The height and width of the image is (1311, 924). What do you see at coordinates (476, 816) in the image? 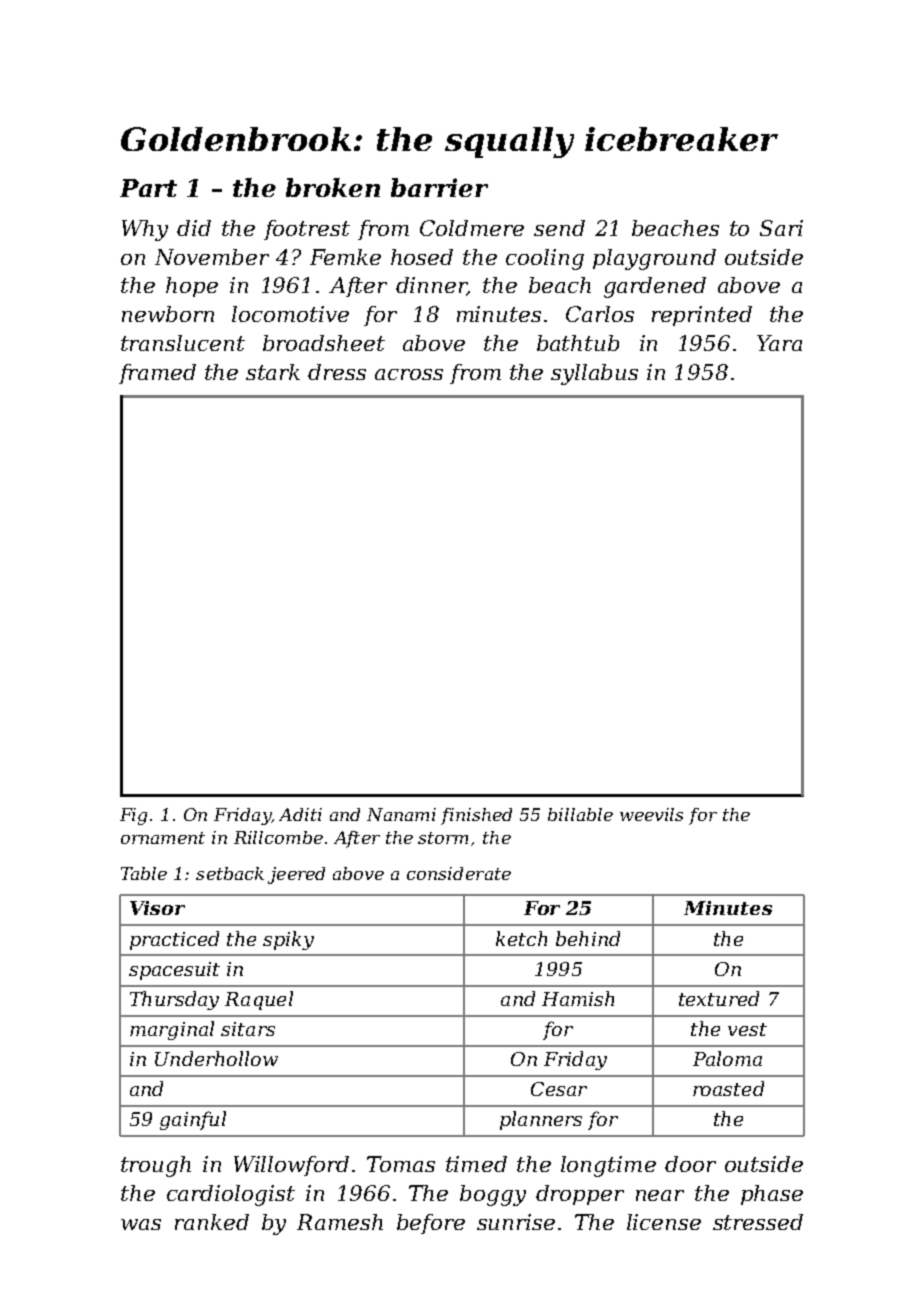
I see `finished` at bounding box center [476, 816].
